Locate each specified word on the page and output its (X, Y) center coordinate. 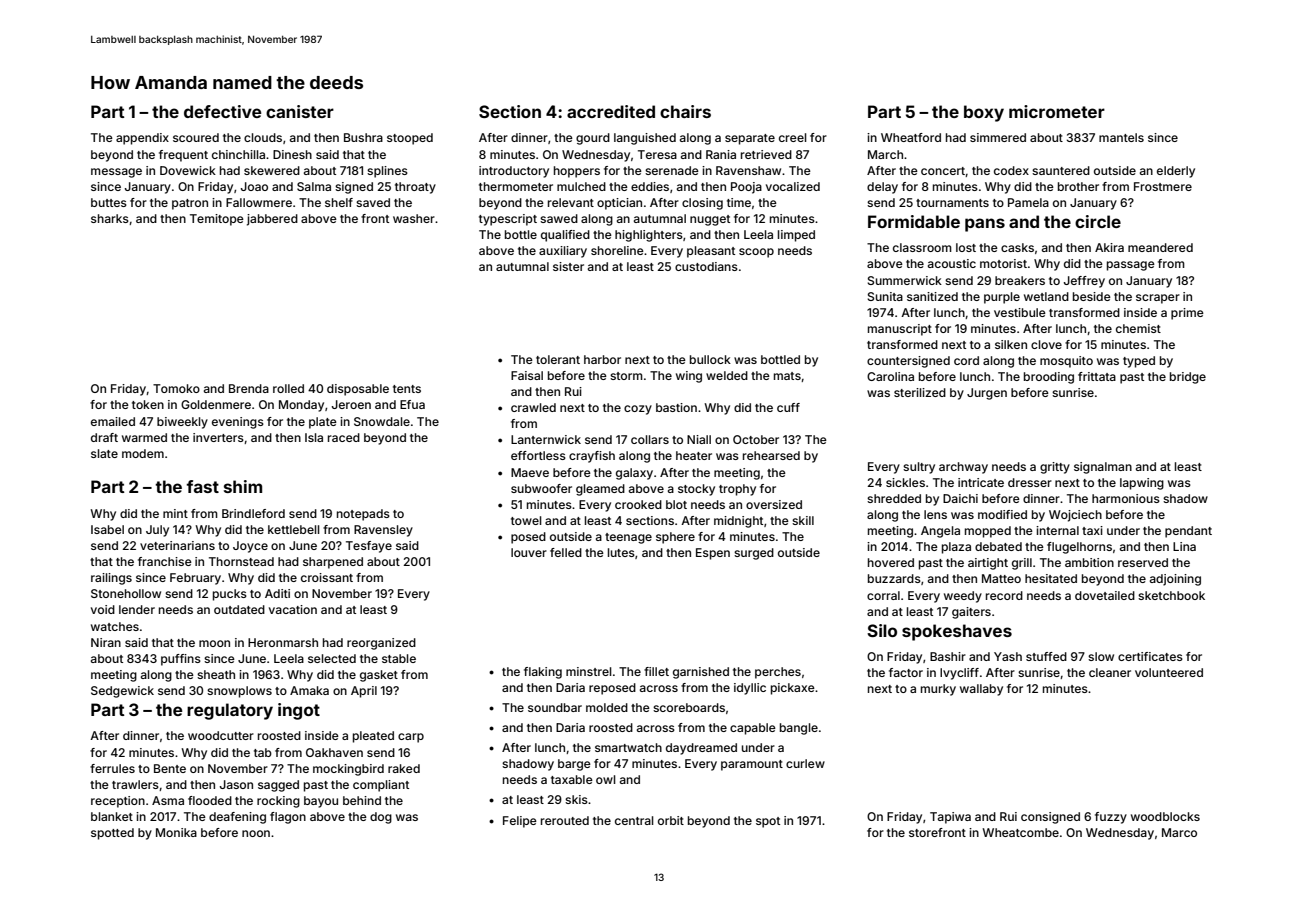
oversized (774, 504)
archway (963, 468)
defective (222, 111)
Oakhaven (334, 752)
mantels (1121, 137)
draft (104, 437)
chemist (1138, 328)
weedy (963, 597)
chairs (685, 111)
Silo (882, 630)
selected (332, 658)
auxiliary (563, 252)
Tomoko (176, 388)
